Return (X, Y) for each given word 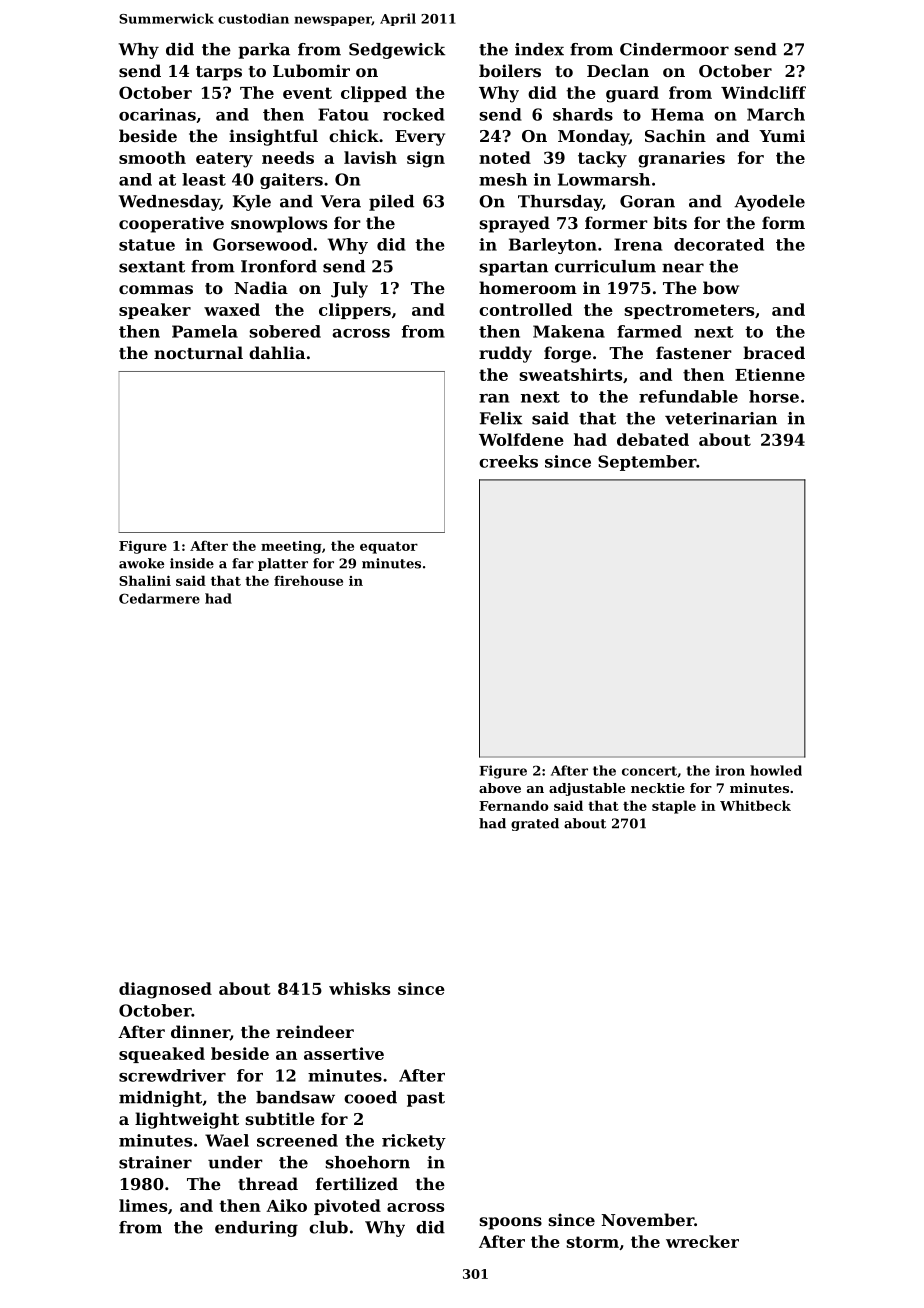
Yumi (782, 135)
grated (535, 824)
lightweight (187, 1120)
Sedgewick (397, 51)
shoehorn (368, 1162)
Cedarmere (159, 598)
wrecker (702, 1241)
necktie (658, 788)
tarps (219, 73)
